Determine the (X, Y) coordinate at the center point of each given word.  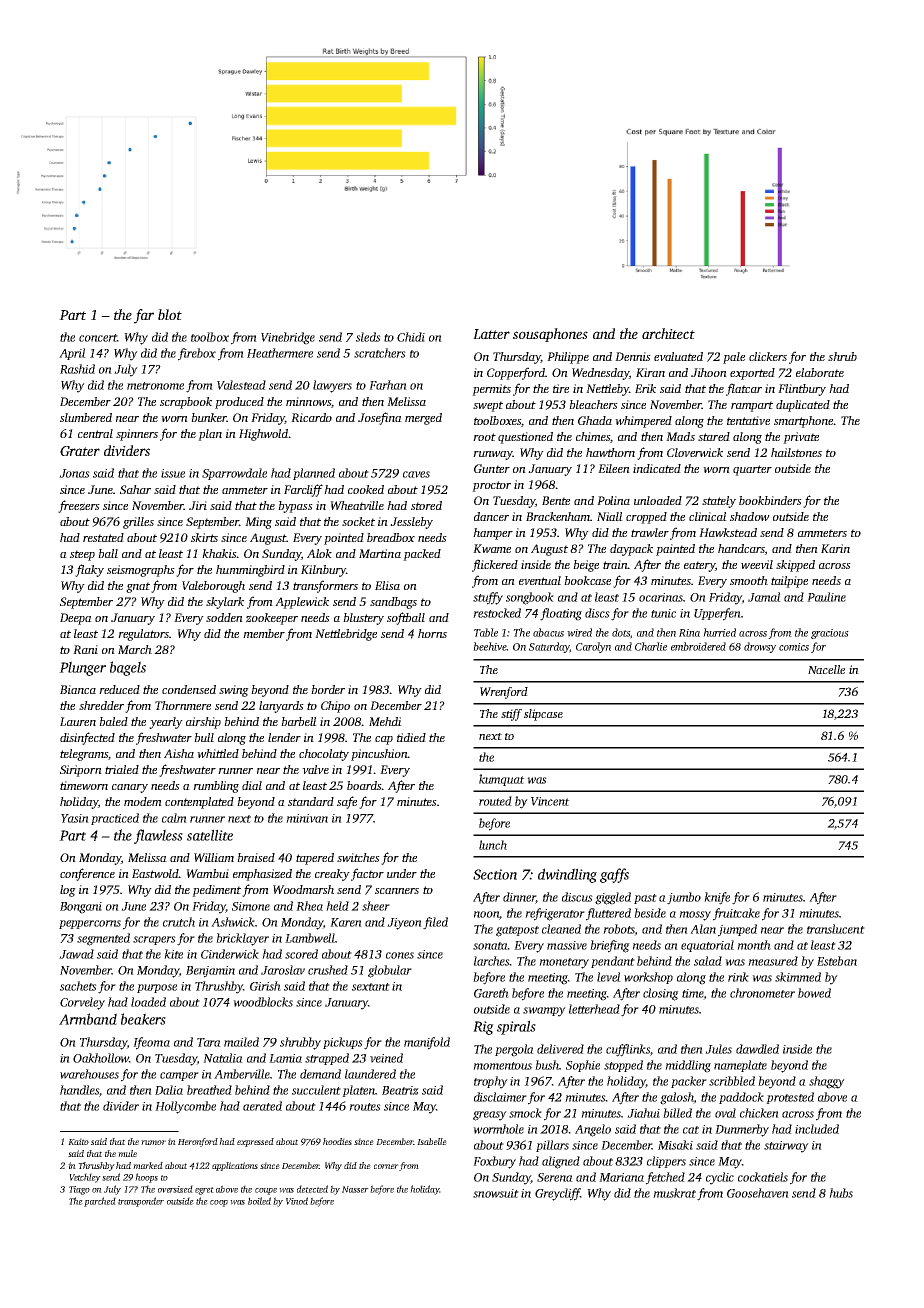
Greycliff (557, 1194)
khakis (219, 553)
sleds (368, 337)
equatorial (707, 946)
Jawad (76, 954)
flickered (495, 565)
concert (98, 338)
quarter (752, 470)
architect (668, 333)
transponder (141, 1202)
